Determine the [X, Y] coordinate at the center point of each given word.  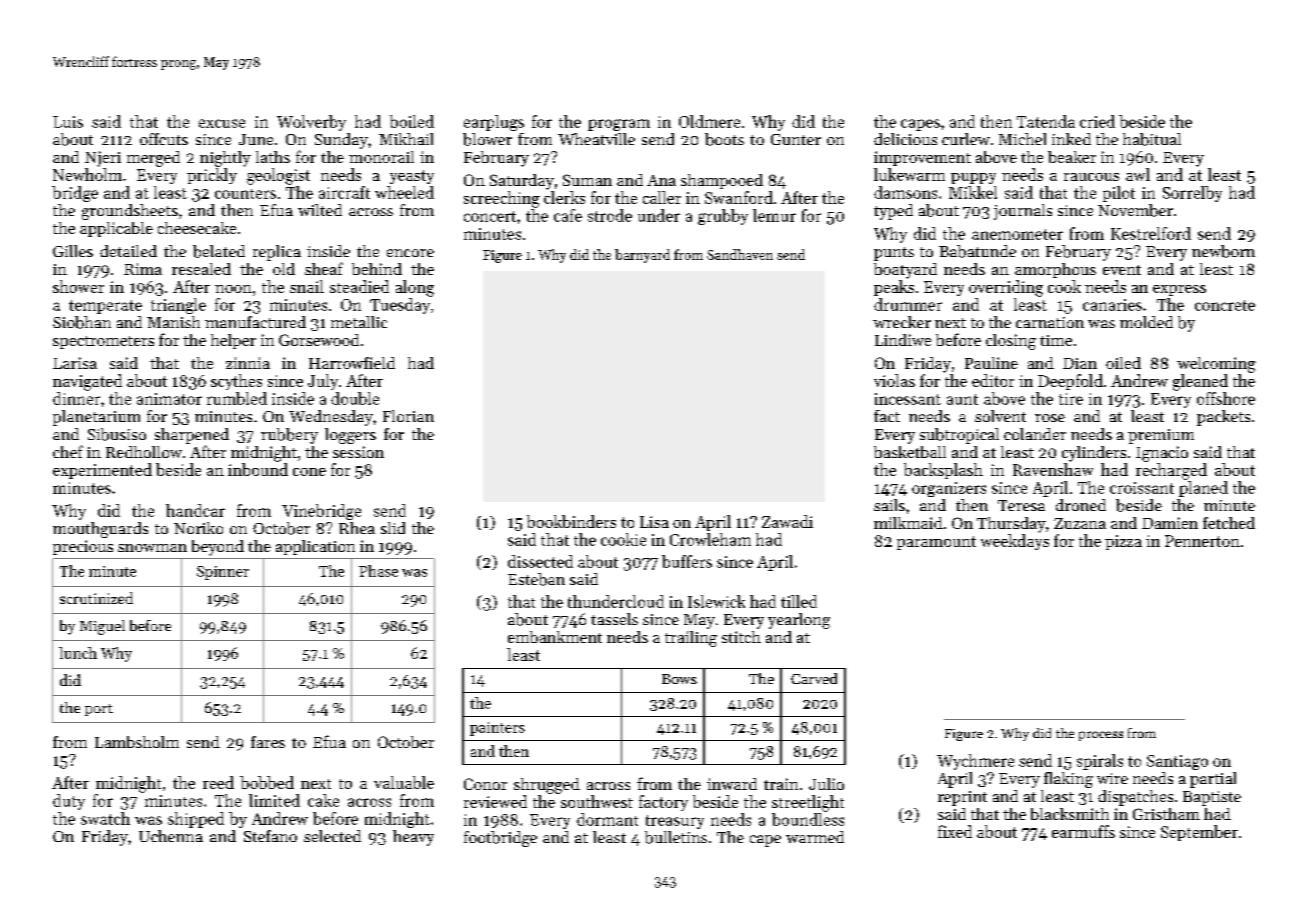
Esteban [536, 579]
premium [1161, 436]
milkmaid [908, 523]
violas [894, 380]
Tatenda [1046, 121]
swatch [105, 818]
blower [487, 139]
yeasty [412, 177]
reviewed [495, 801]
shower [78, 286]
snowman [152, 548]
